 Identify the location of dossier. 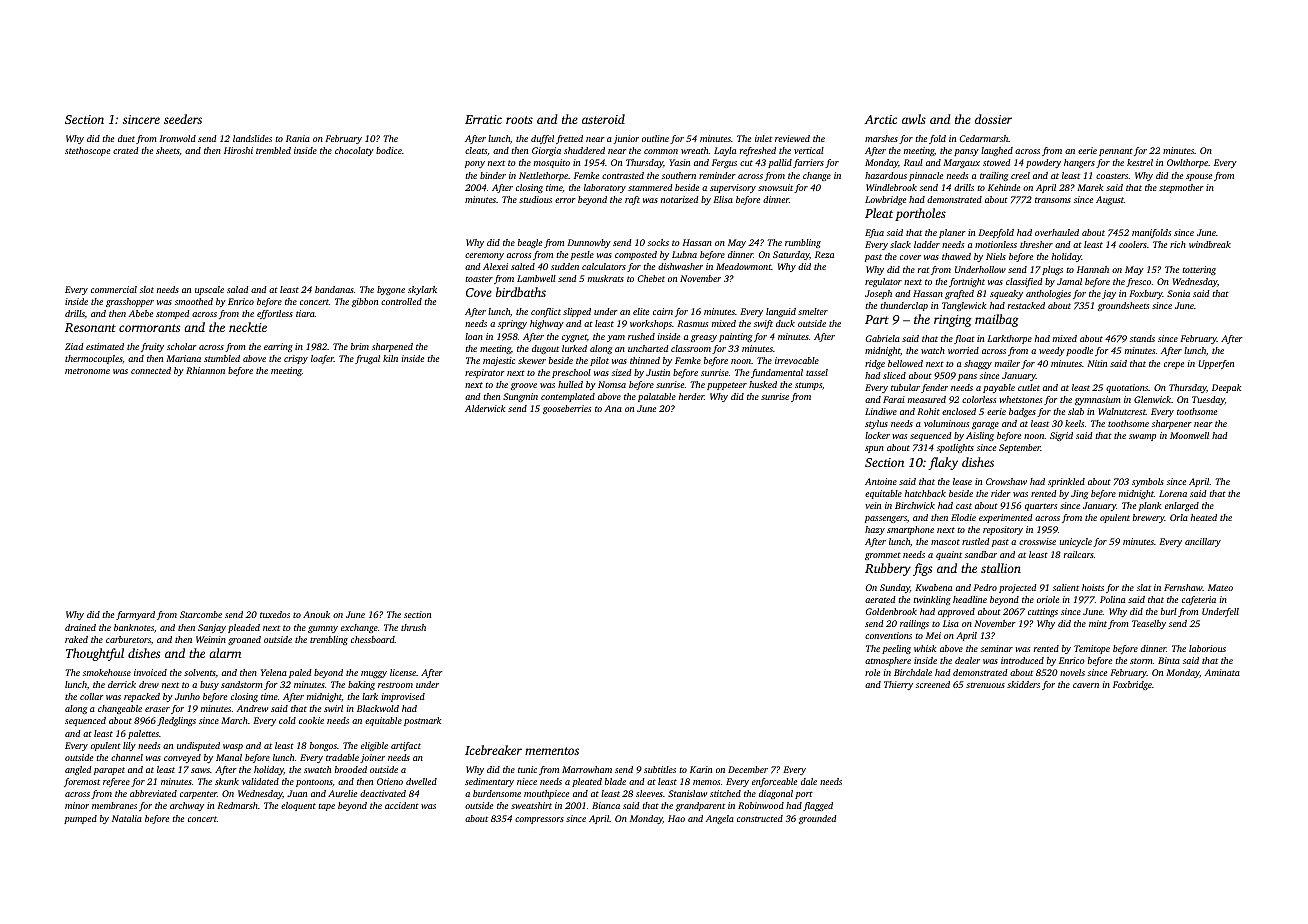
(993, 119).
